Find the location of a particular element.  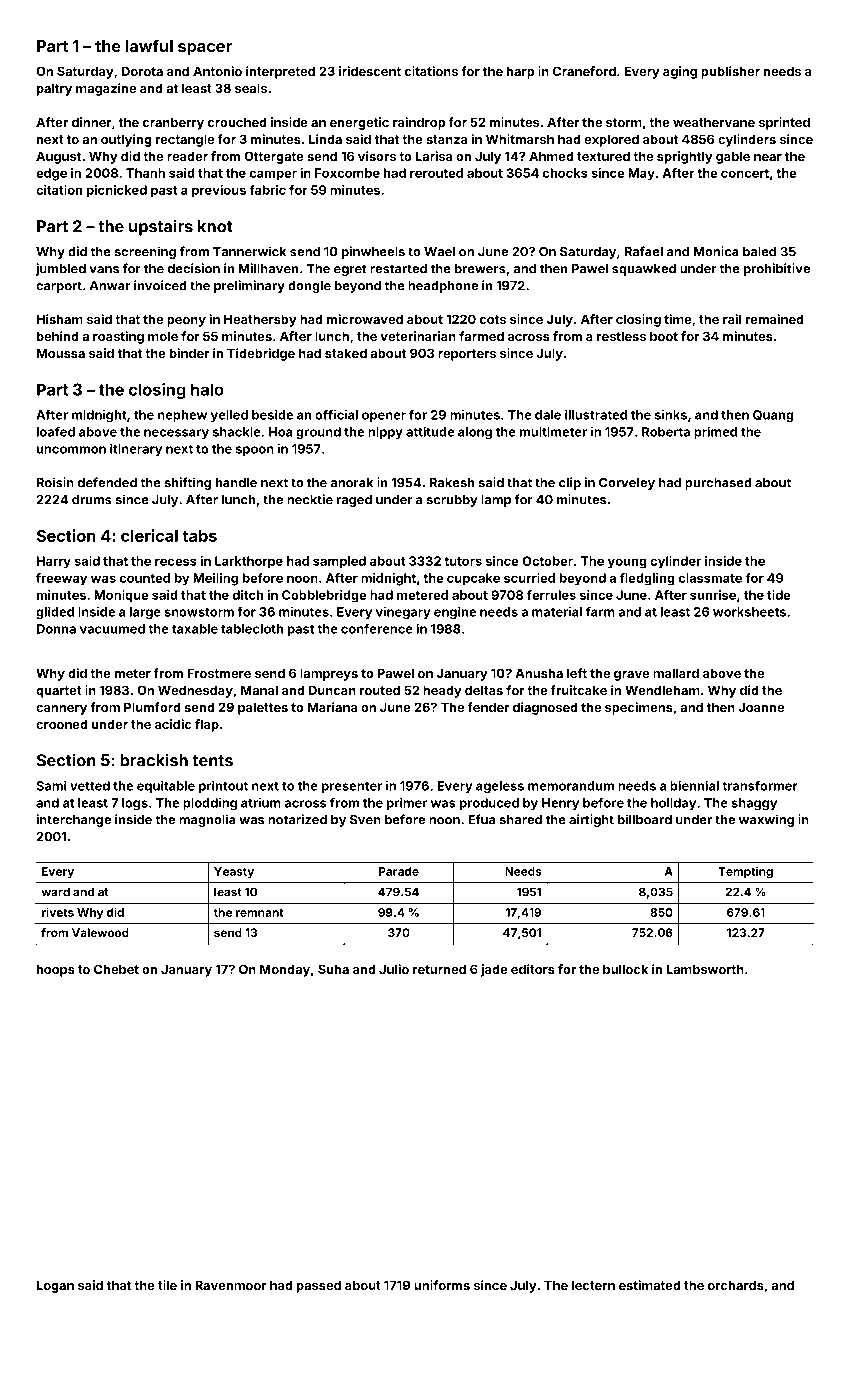

primed is located at coordinates (715, 432).
